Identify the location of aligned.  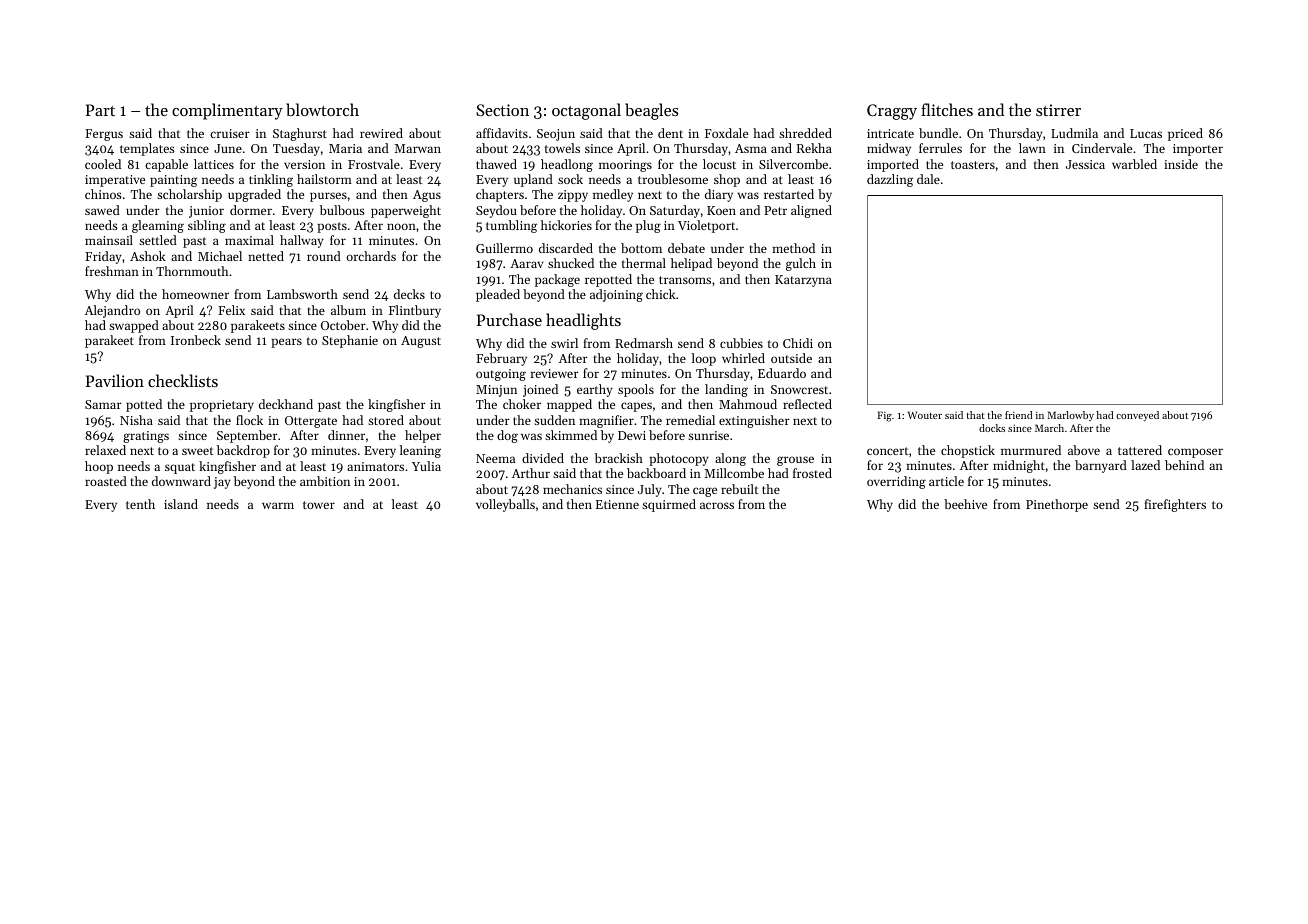
(811, 211).
